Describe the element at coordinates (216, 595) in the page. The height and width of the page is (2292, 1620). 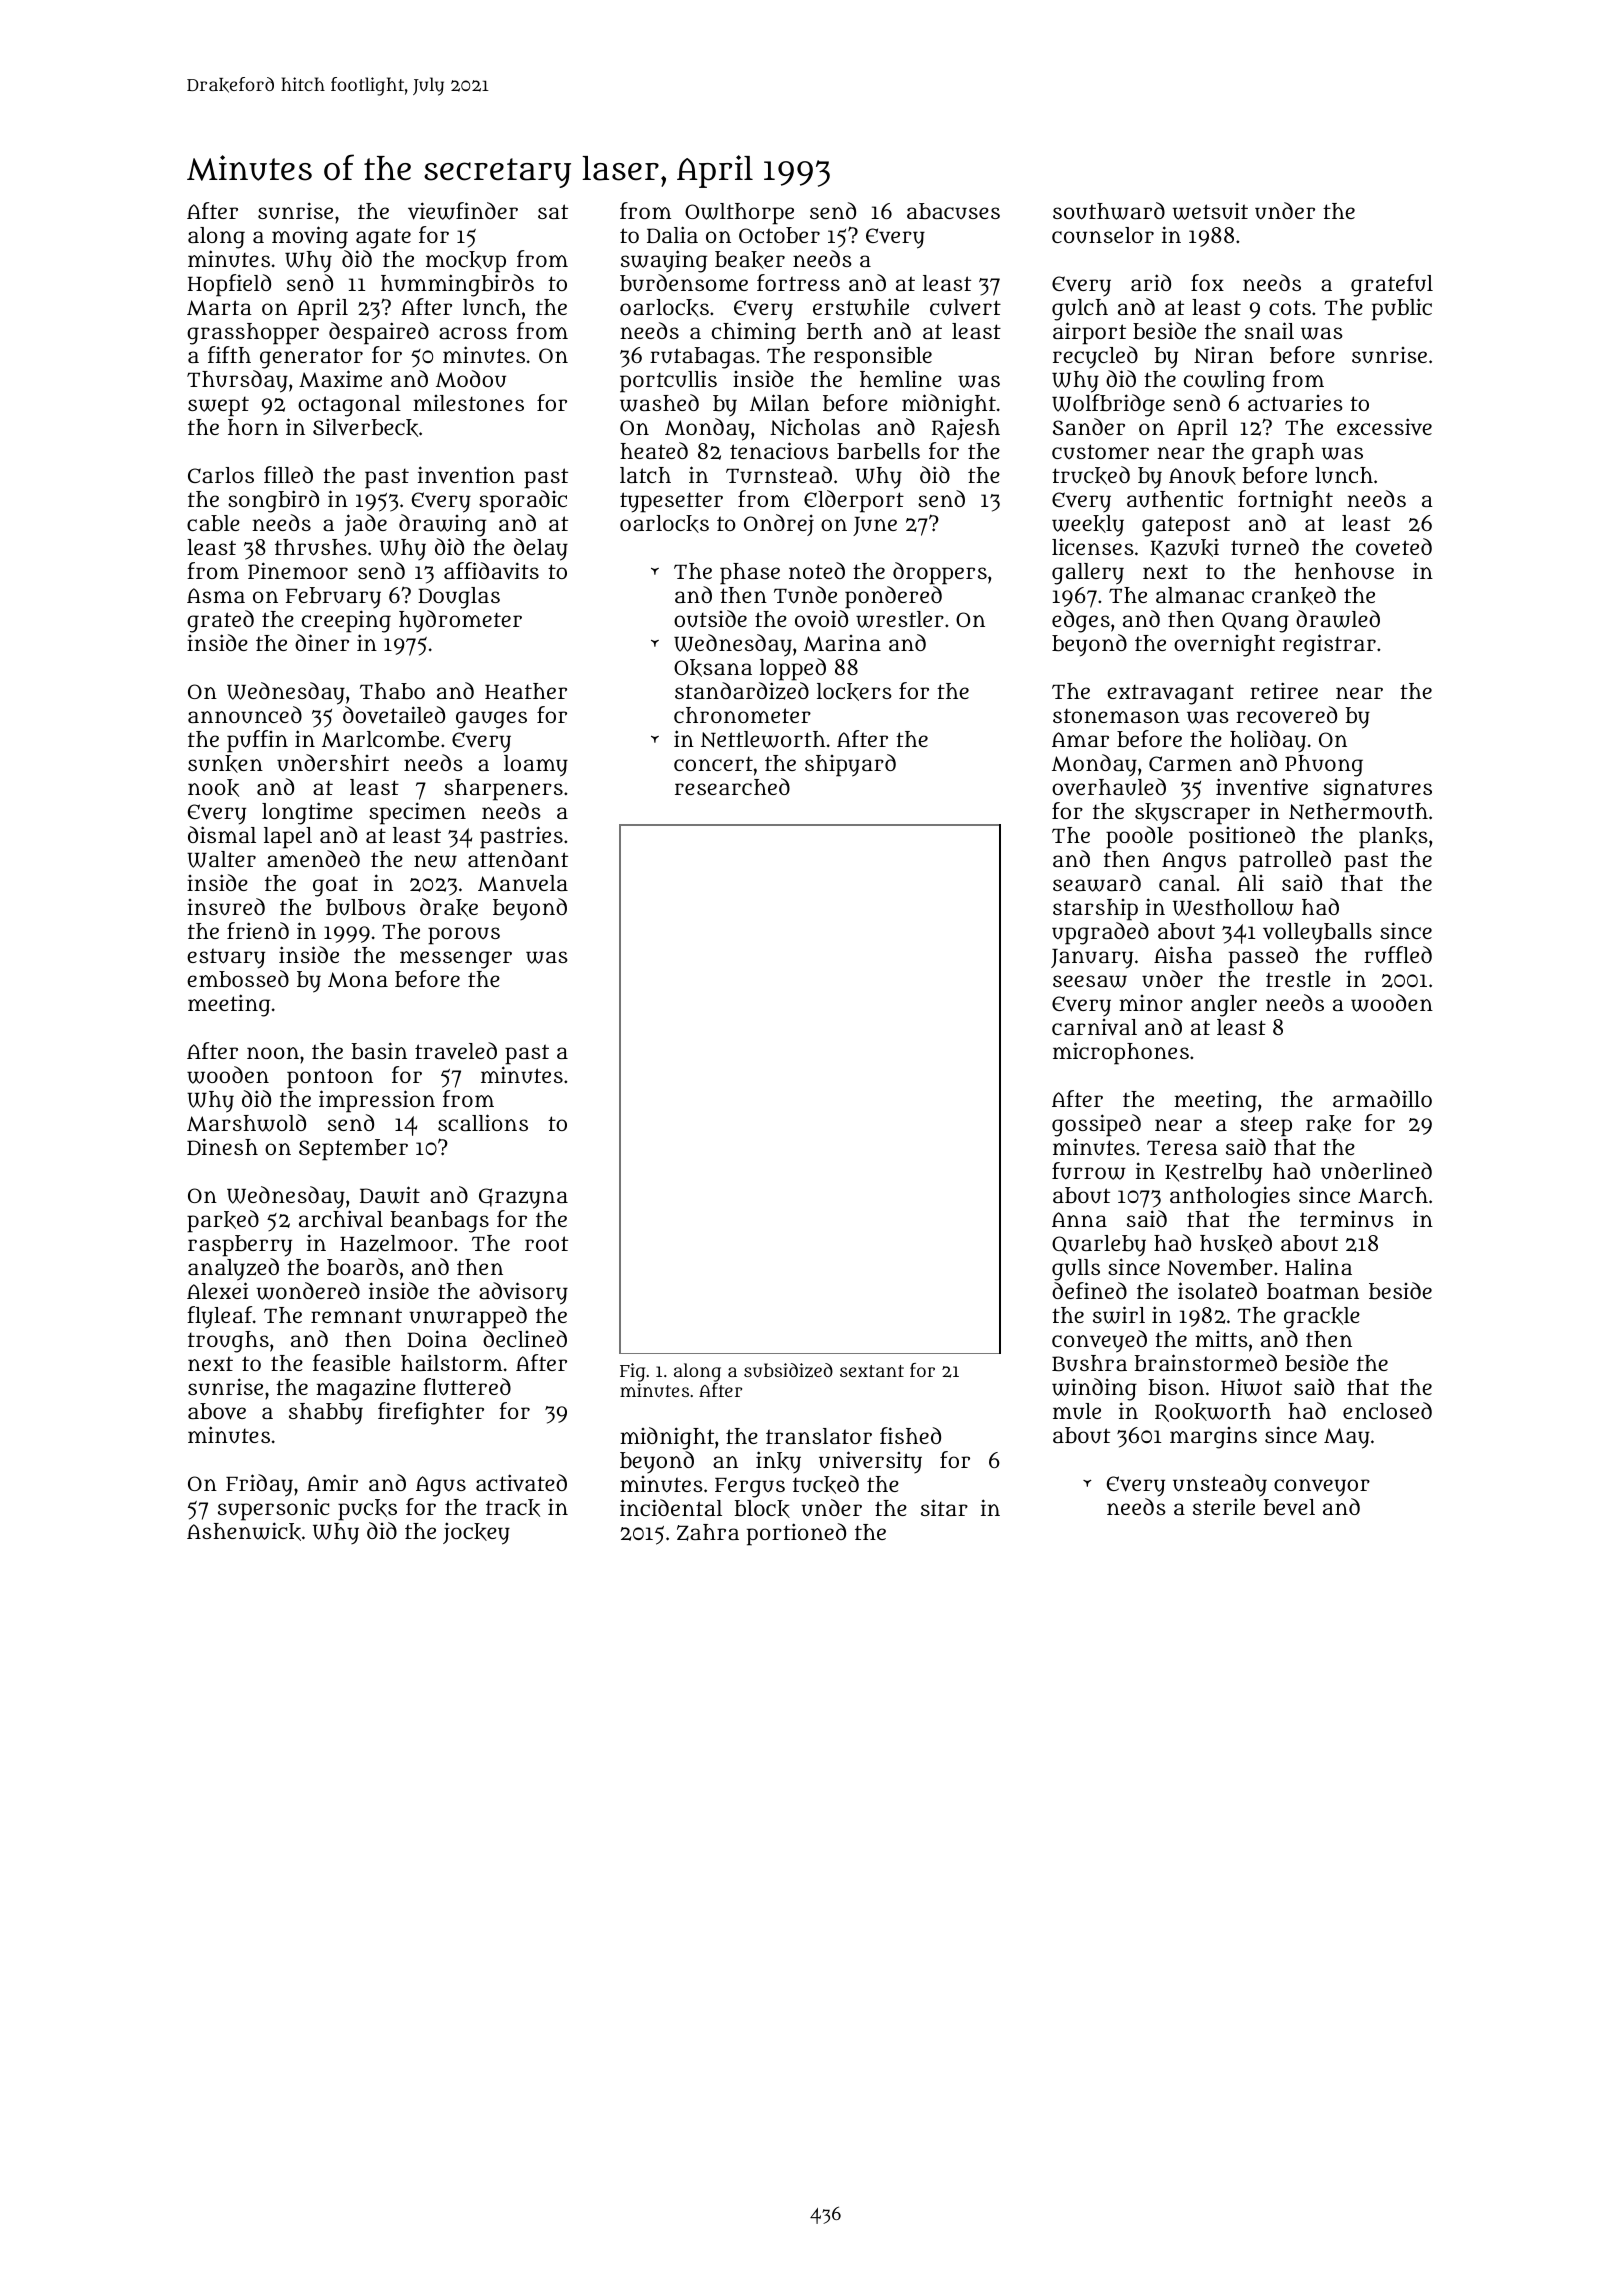
I see `Asma` at that location.
